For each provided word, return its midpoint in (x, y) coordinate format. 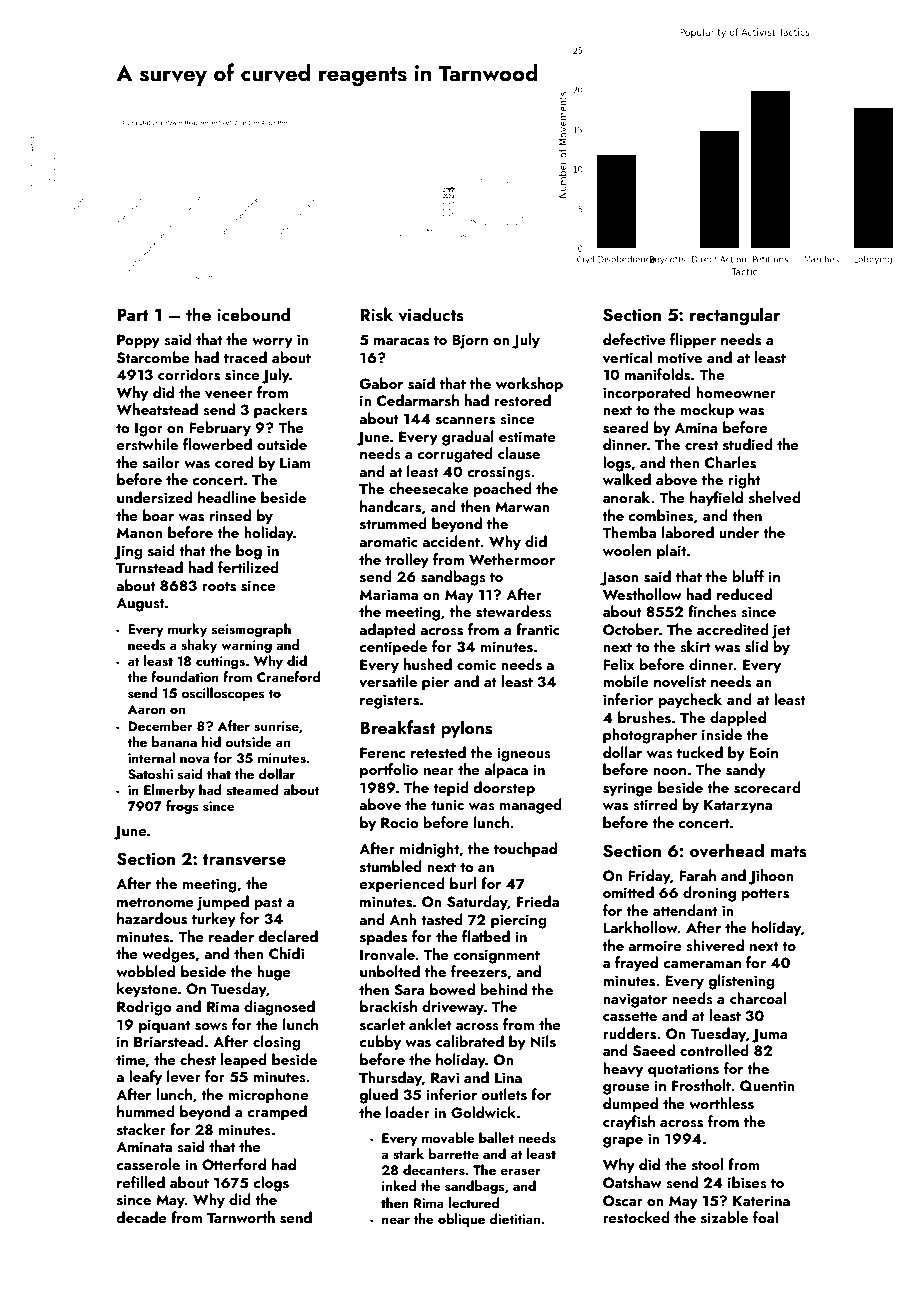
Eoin (763, 752)
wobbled (145, 971)
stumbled (391, 866)
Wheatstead (157, 409)
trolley (407, 561)
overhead (727, 850)
